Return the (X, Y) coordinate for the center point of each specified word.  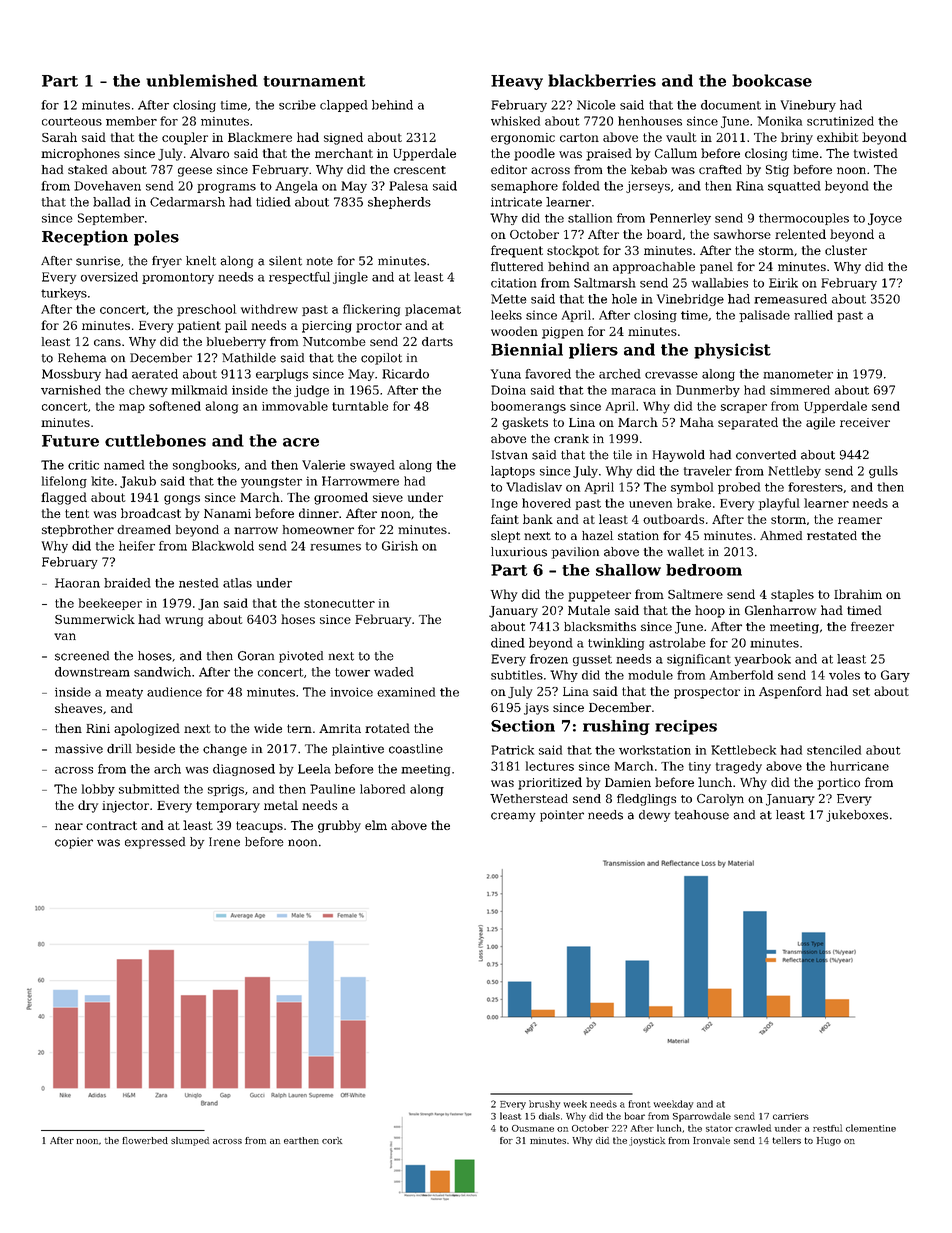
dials (549, 1116)
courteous (72, 121)
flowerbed (145, 1140)
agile (820, 423)
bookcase (772, 80)
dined (508, 643)
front (639, 1104)
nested (199, 583)
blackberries (602, 80)
